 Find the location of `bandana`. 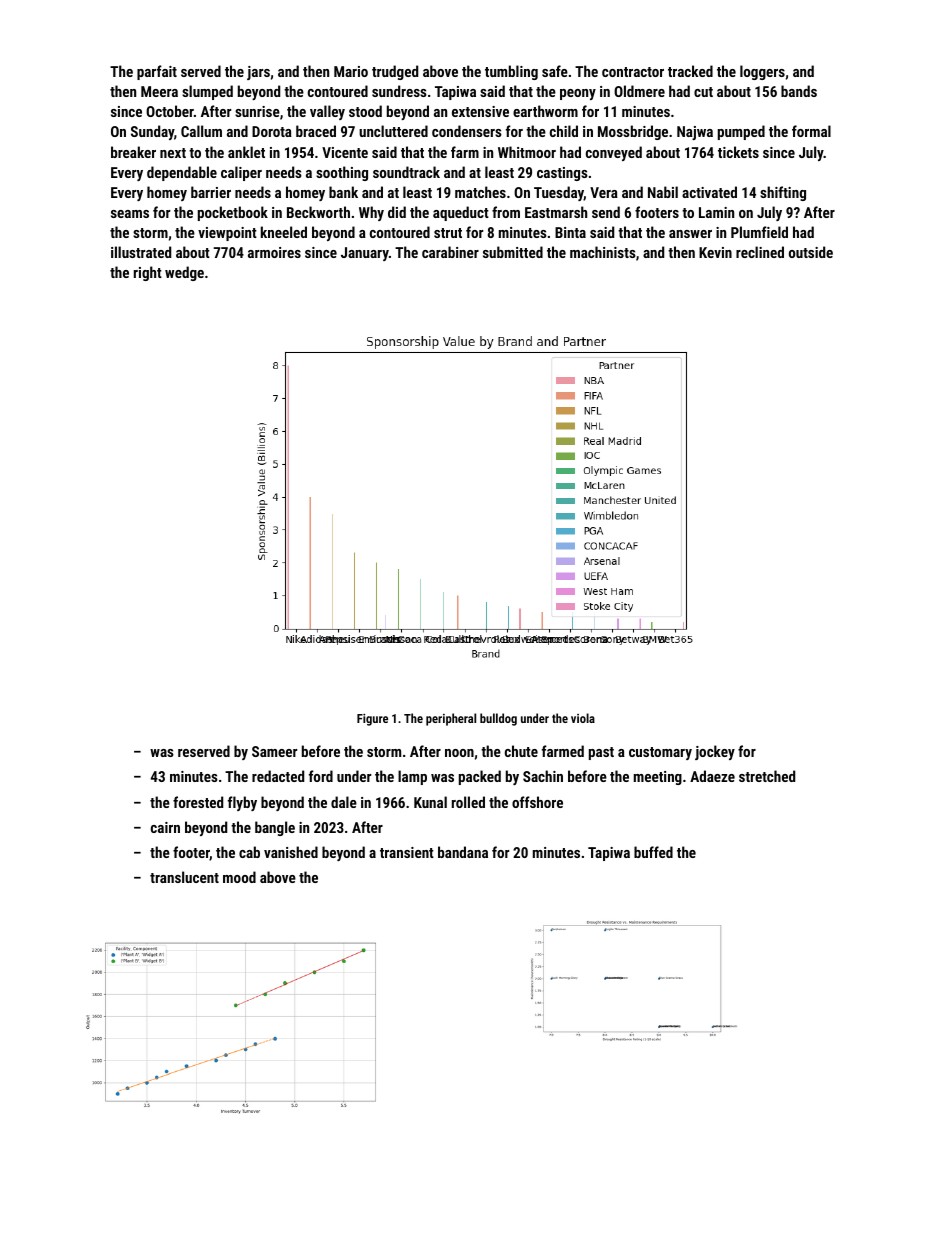

bandana is located at coordinates (463, 852).
